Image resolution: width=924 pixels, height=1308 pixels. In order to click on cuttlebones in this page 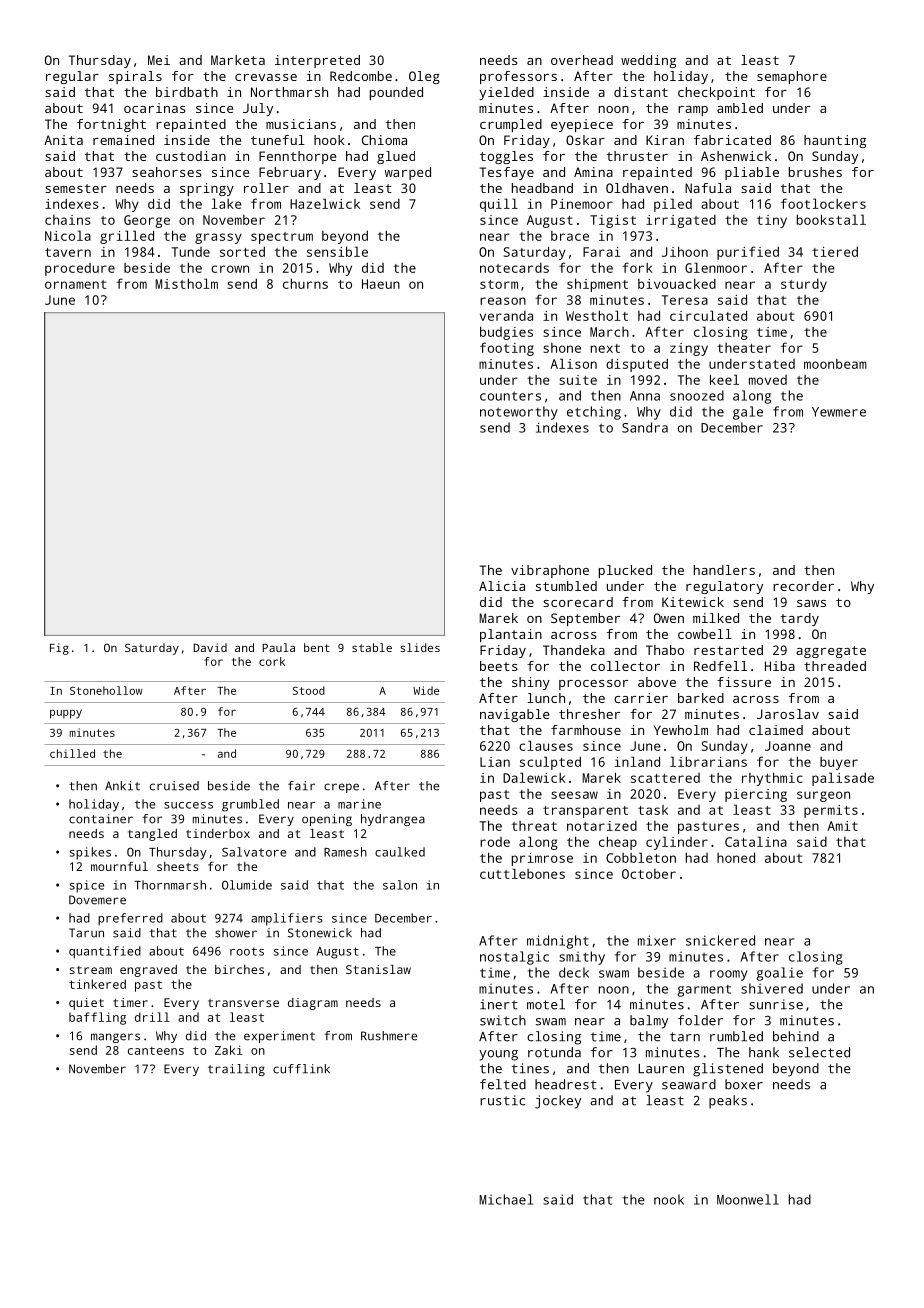, I will do `click(522, 873)`.
